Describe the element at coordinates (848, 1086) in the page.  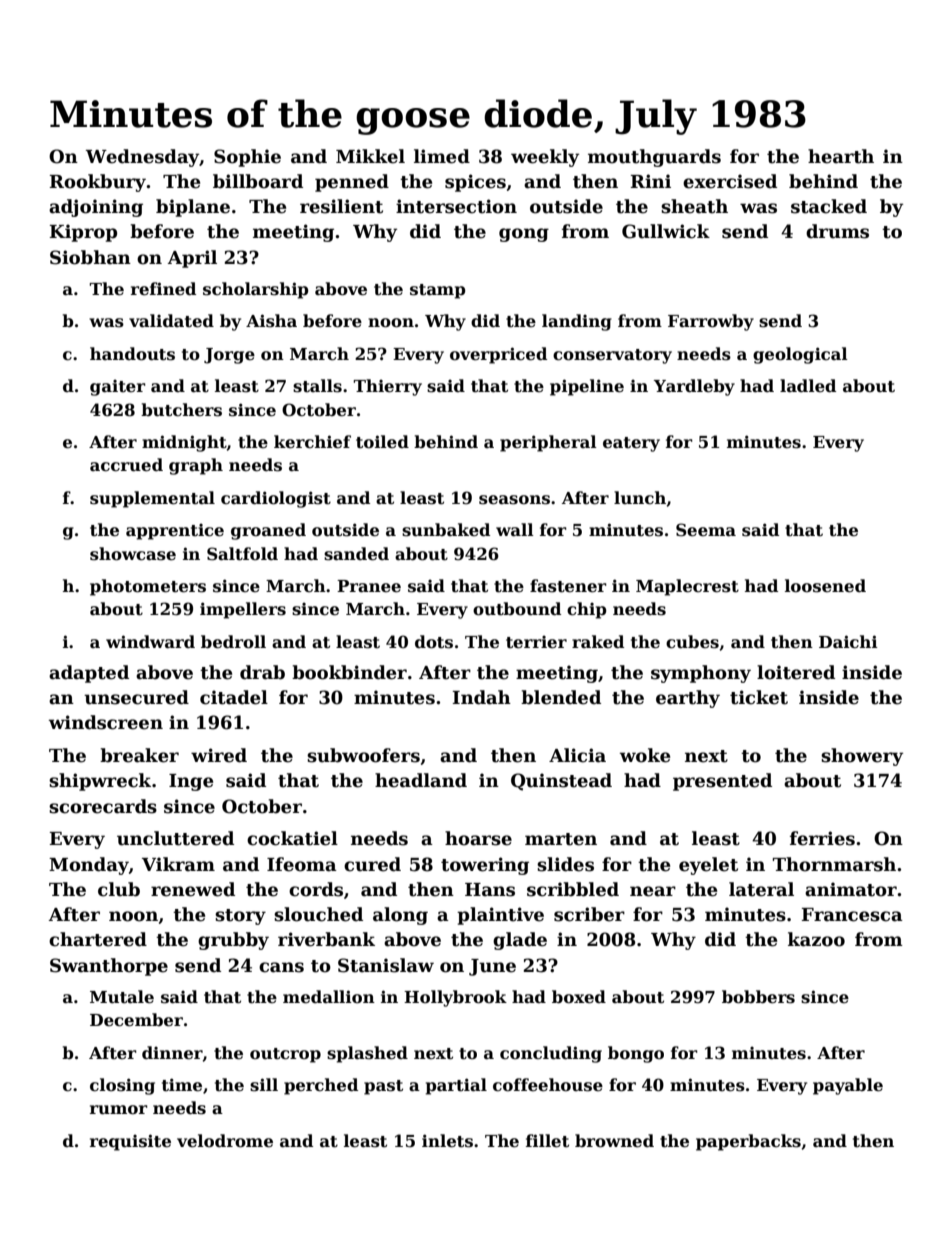
I see `payable` at that location.
